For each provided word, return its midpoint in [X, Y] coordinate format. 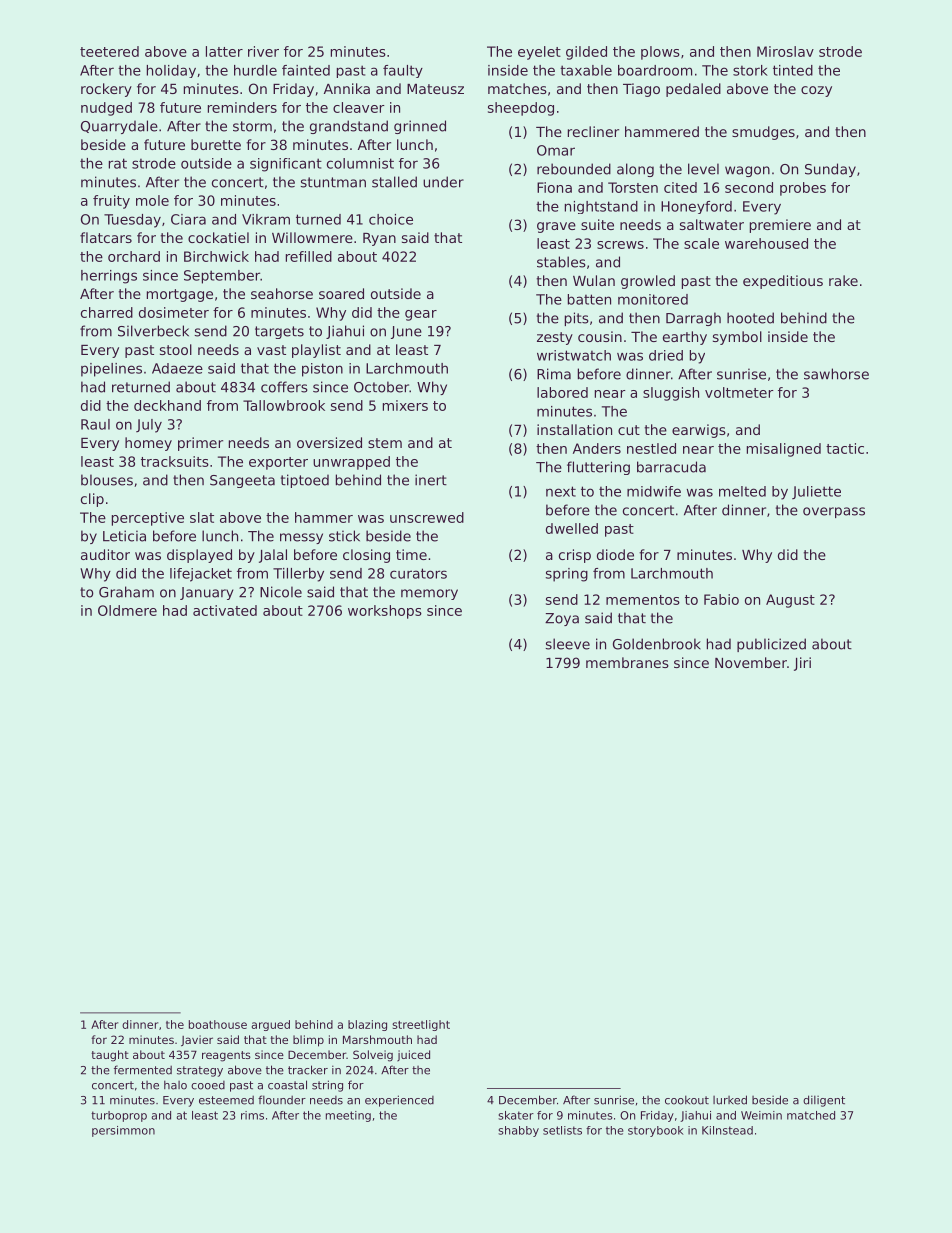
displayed [199, 556]
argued [271, 1025]
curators [418, 573]
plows [660, 53]
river [263, 51]
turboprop [119, 1116]
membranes [627, 662]
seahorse [282, 293]
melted [742, 491]
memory [429, 594]
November [751, 662]
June [406, 332]
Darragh [693, 319]
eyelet [539, 53]
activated [225, 610]
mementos [643, 600]
